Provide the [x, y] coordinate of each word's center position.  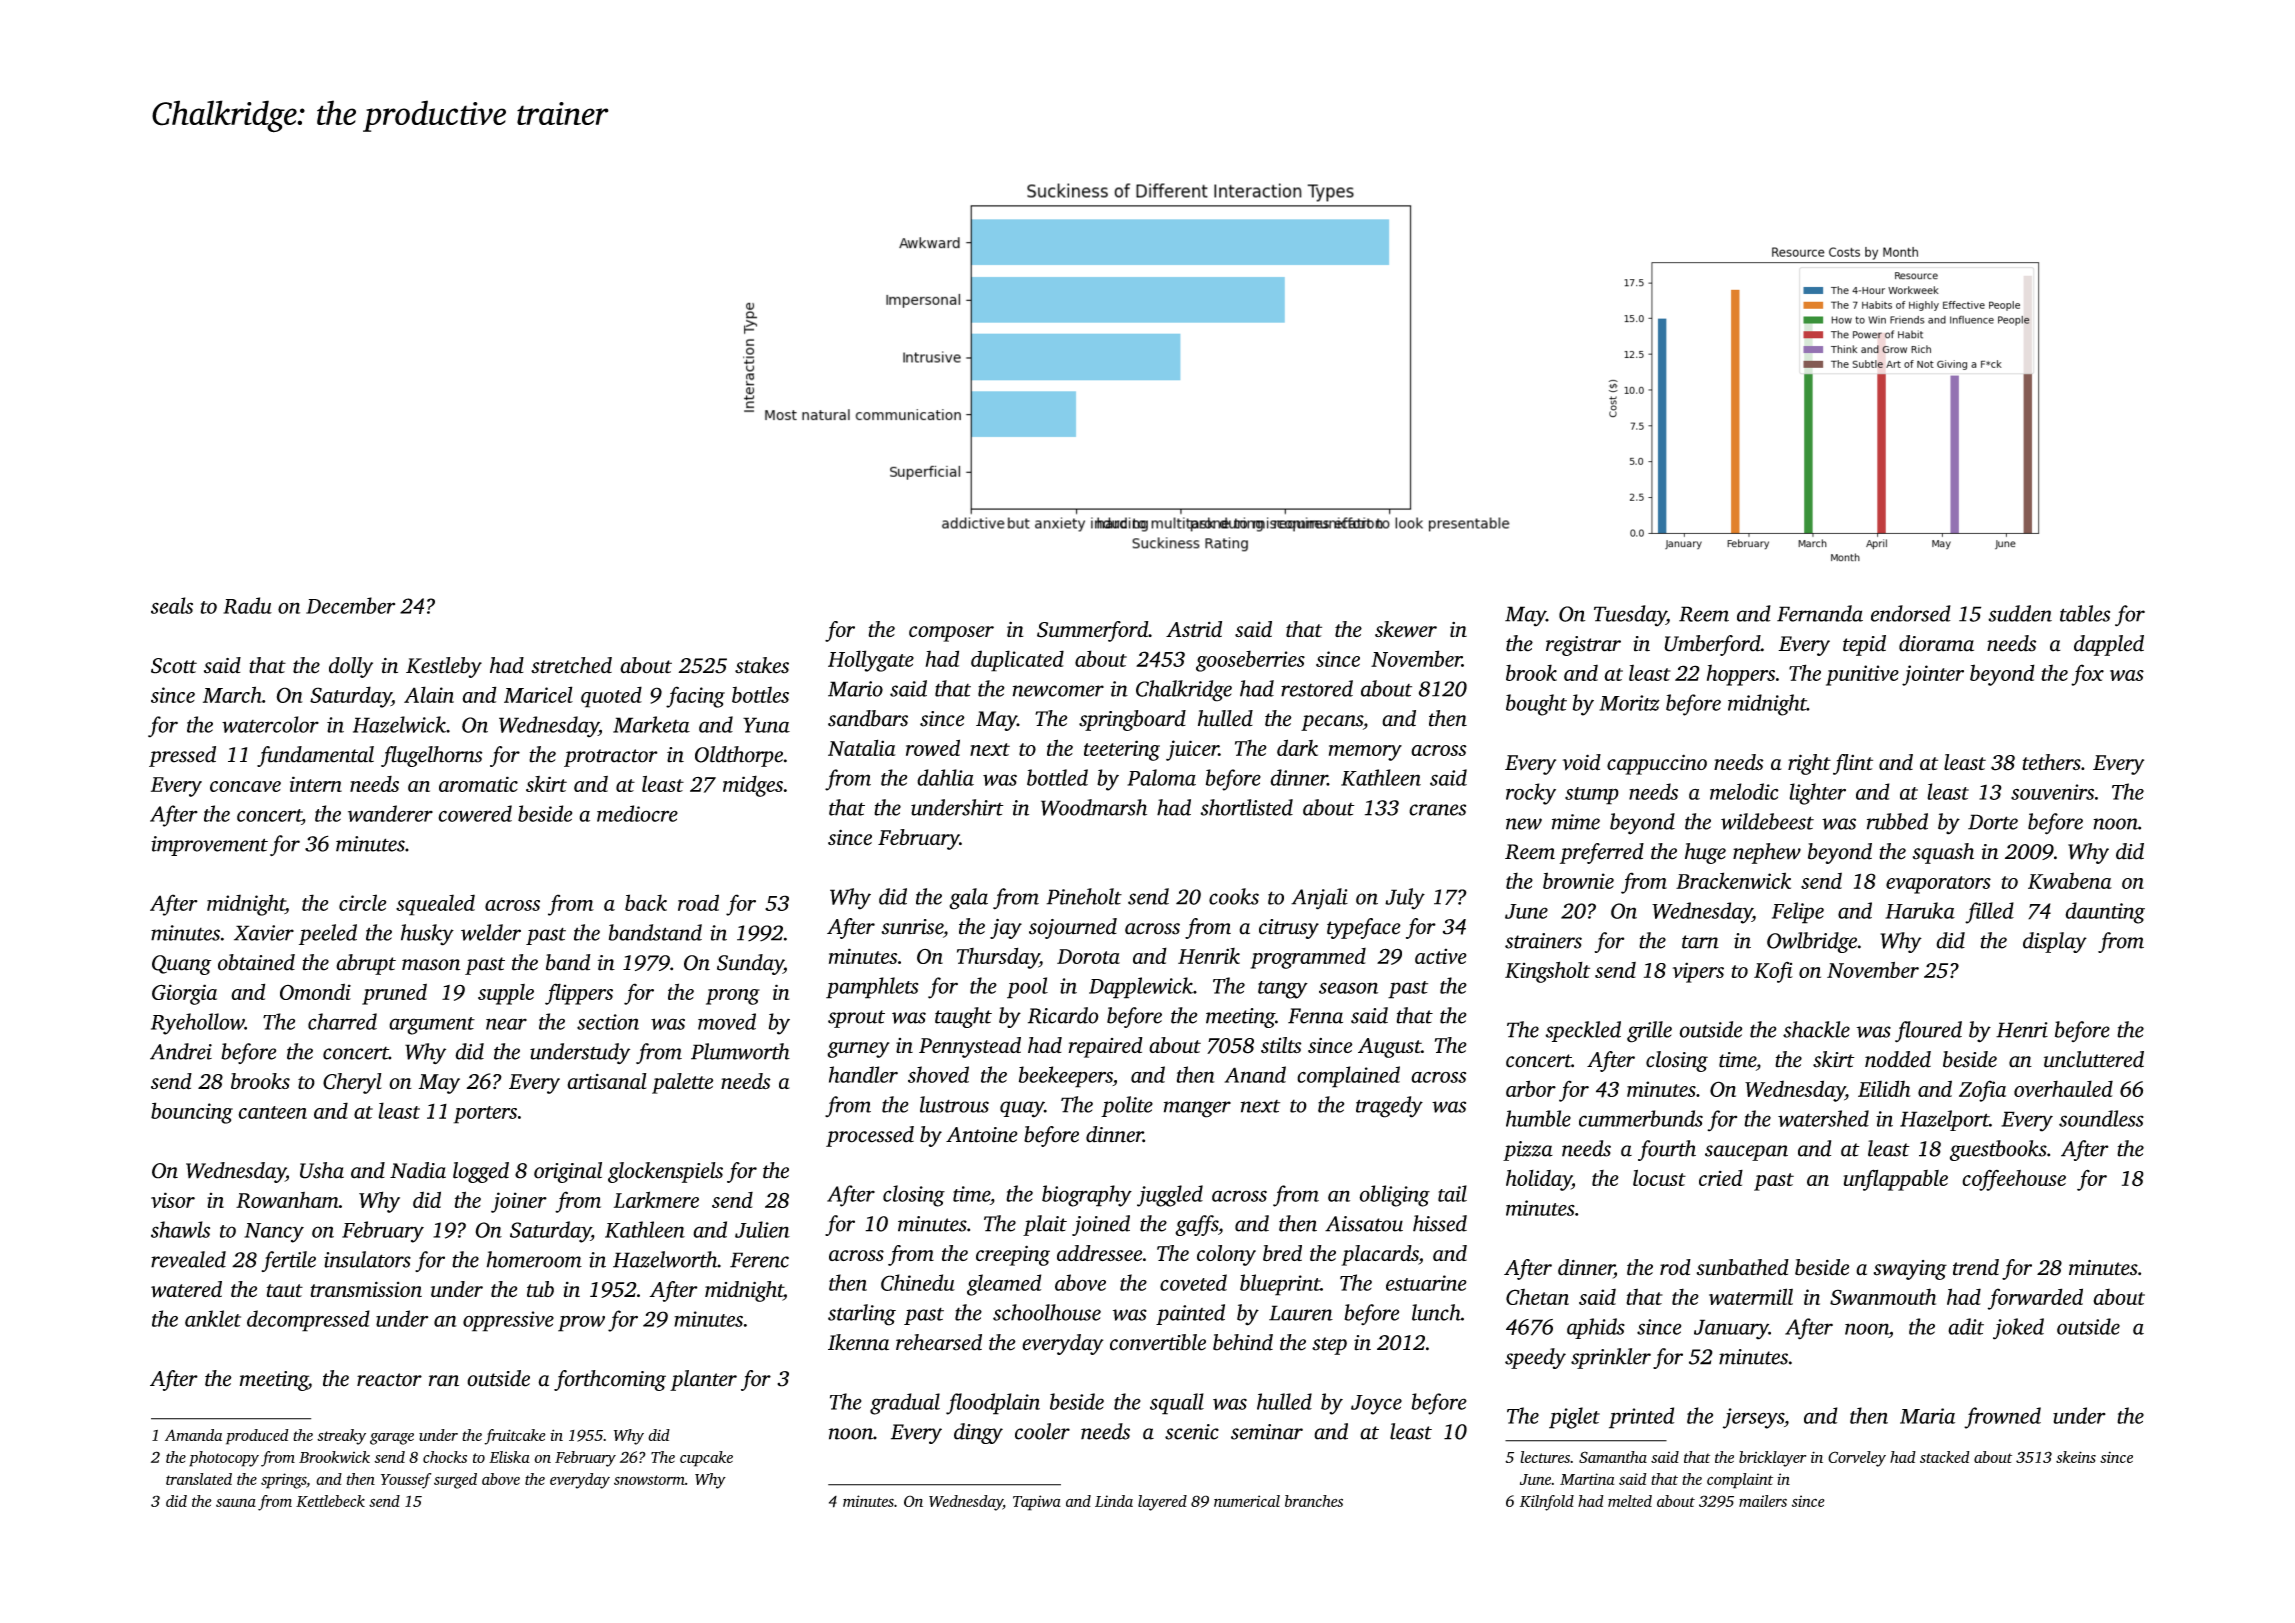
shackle [1816, 1029]
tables [2085, 613]
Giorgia [184, 994]
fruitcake [515, 1437]
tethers [2051, 762]
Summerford [1092, 631]
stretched [571, 665]
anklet [213, 1318]
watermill [1751, 1296]
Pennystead [970, 1047]
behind [1243, 1342]
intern [316, 784]
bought [1536, 705]
